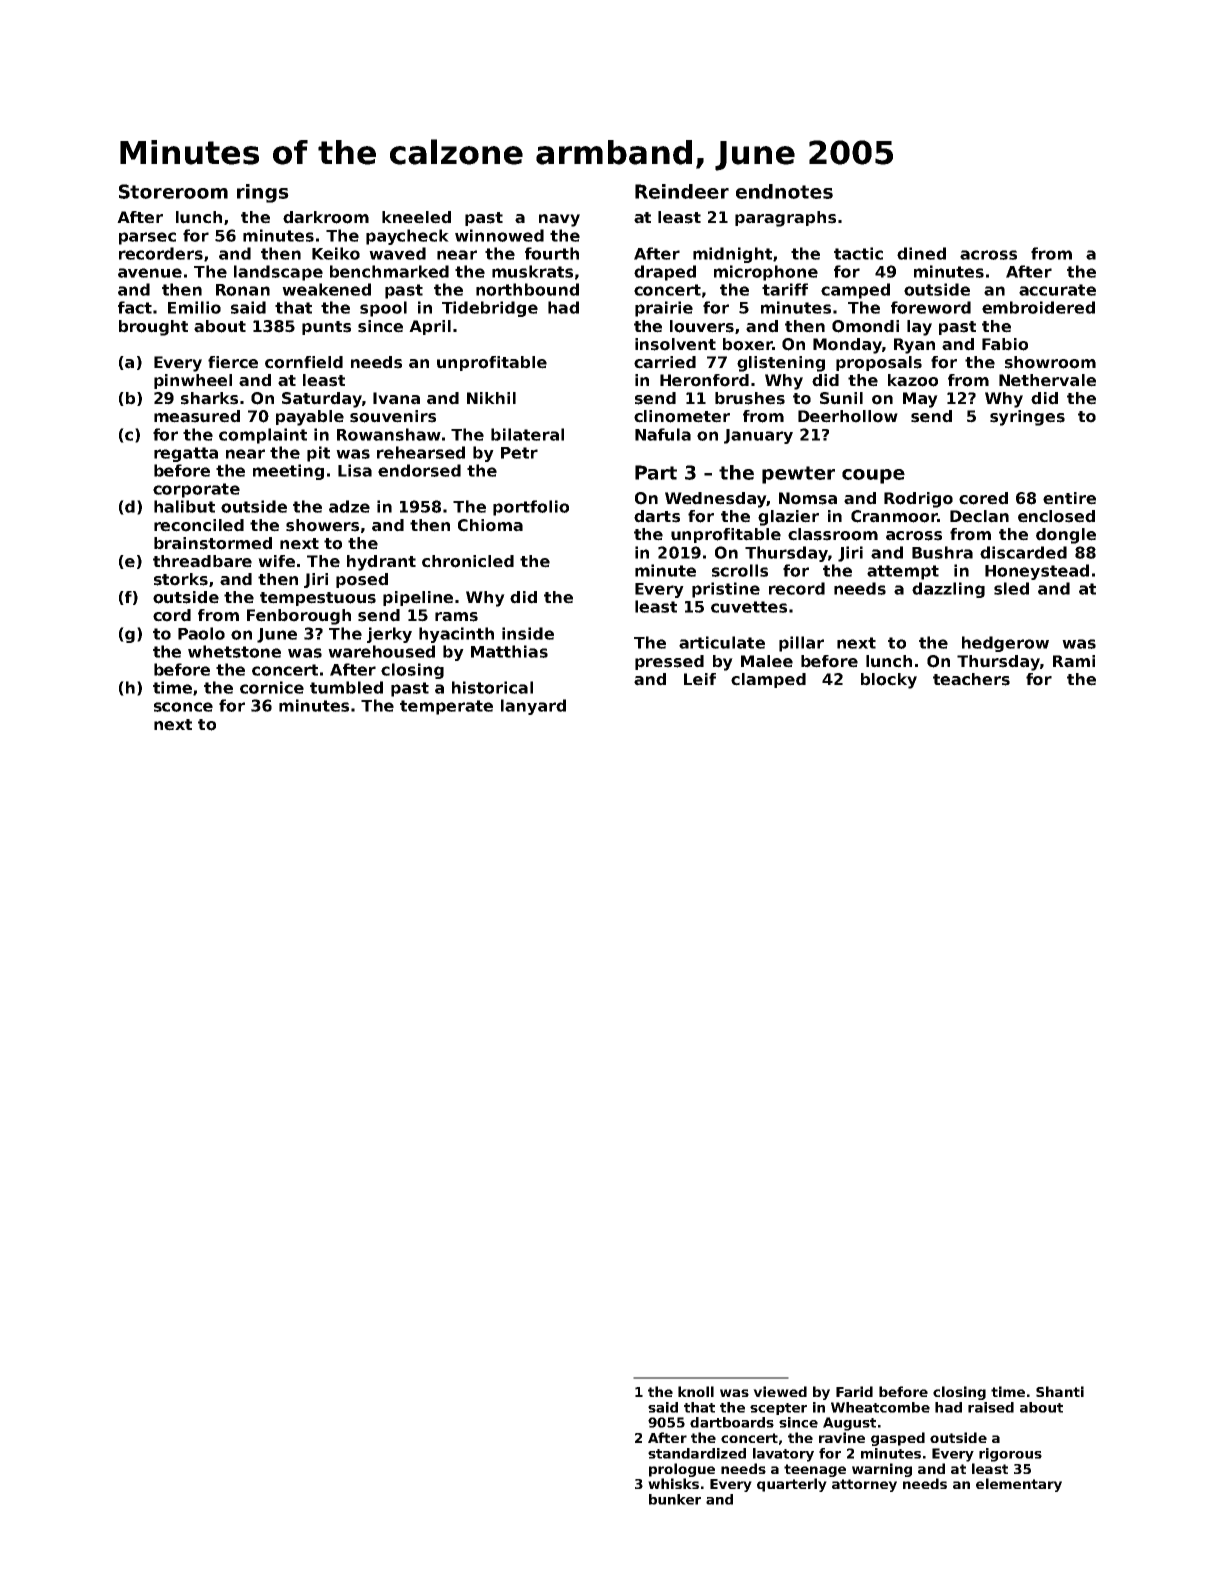 Image resolution: width=1214 pixels, height=1571 pixels. I want to click on whisks, so click(673, 1483).
